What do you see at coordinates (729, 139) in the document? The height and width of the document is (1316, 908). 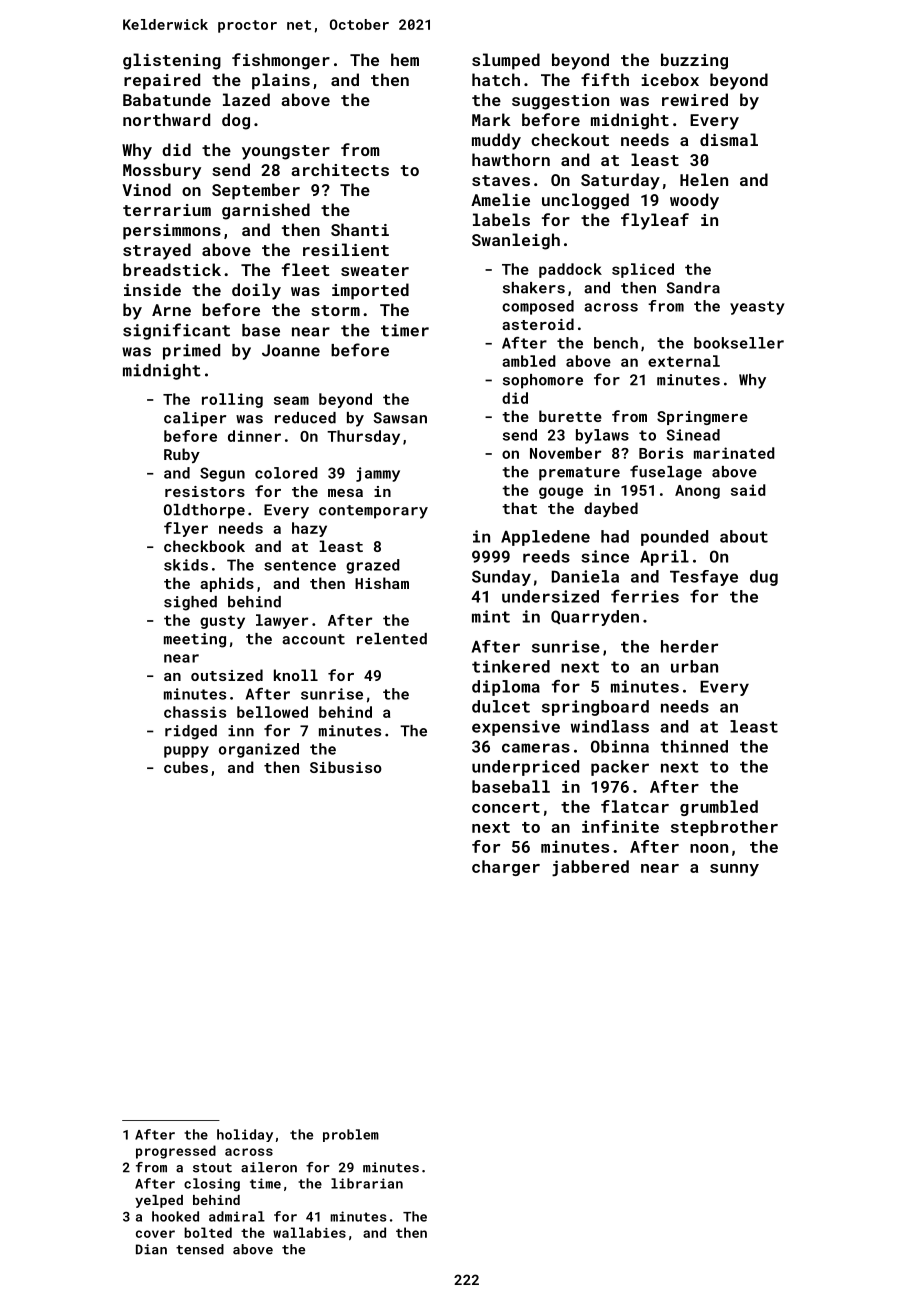 I see `dismal` at bounding box center [729, 139].
